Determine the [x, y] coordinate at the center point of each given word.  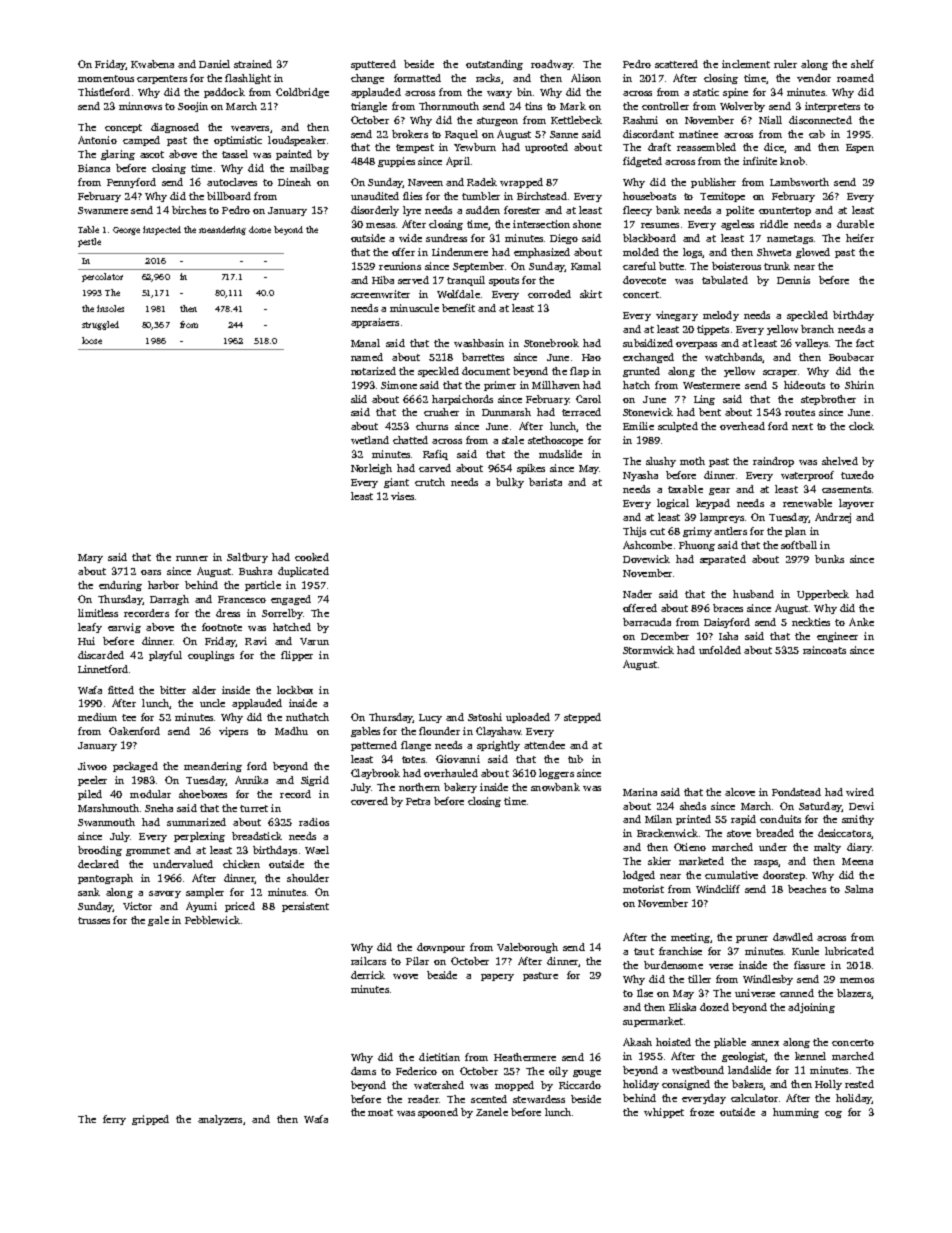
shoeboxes [203, 794]
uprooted [546, 148]
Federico [416, 1071]
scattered [676, 64]
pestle [89, 242]
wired [860, 792]
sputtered [373, 65]
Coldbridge [302, 93]
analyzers [220, 1120]
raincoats [824, 650]
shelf [862, 64]
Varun [314, 641]
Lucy [430, 718]
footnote [222, 627]
